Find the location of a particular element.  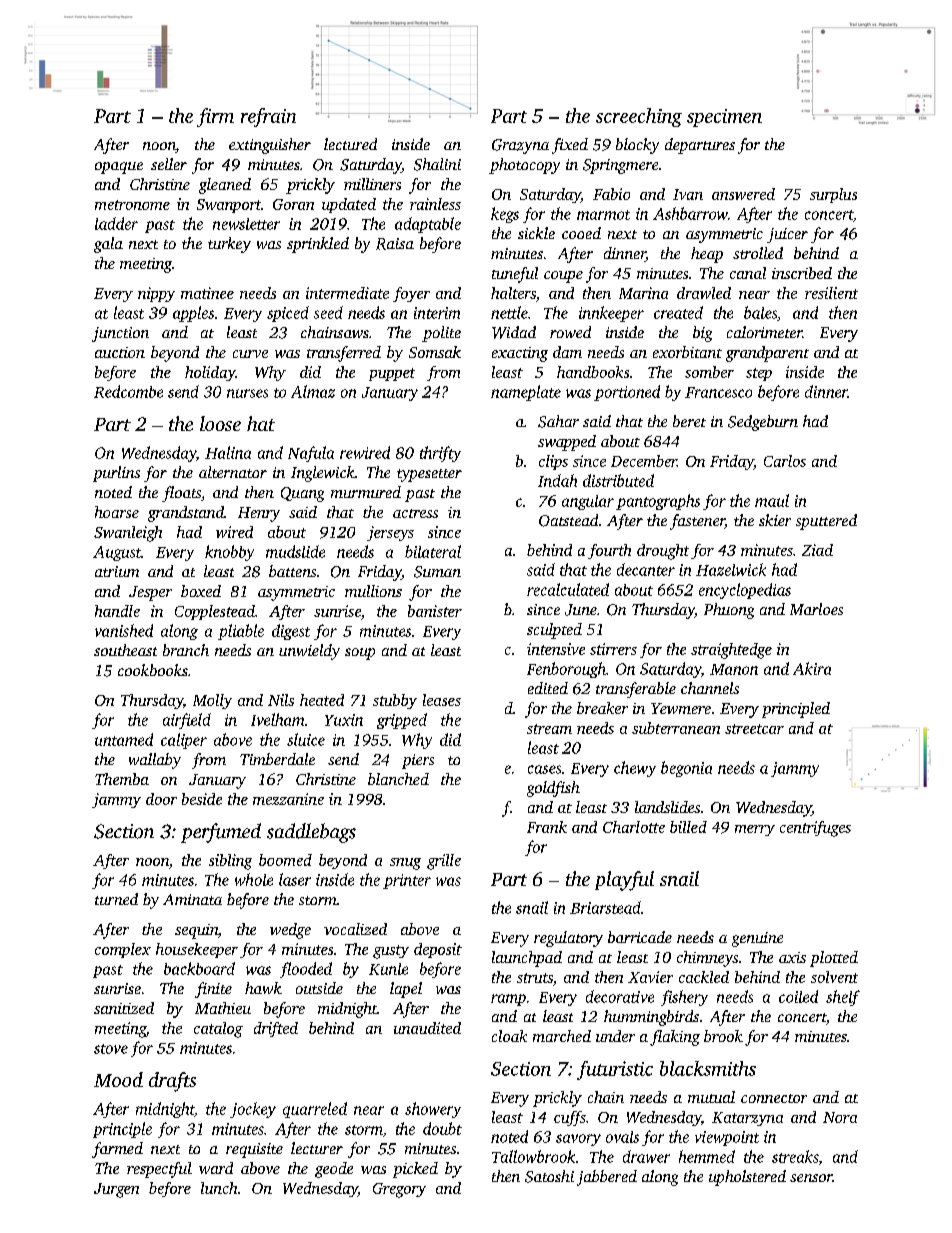

actress is located at coordinates (415, 513).
